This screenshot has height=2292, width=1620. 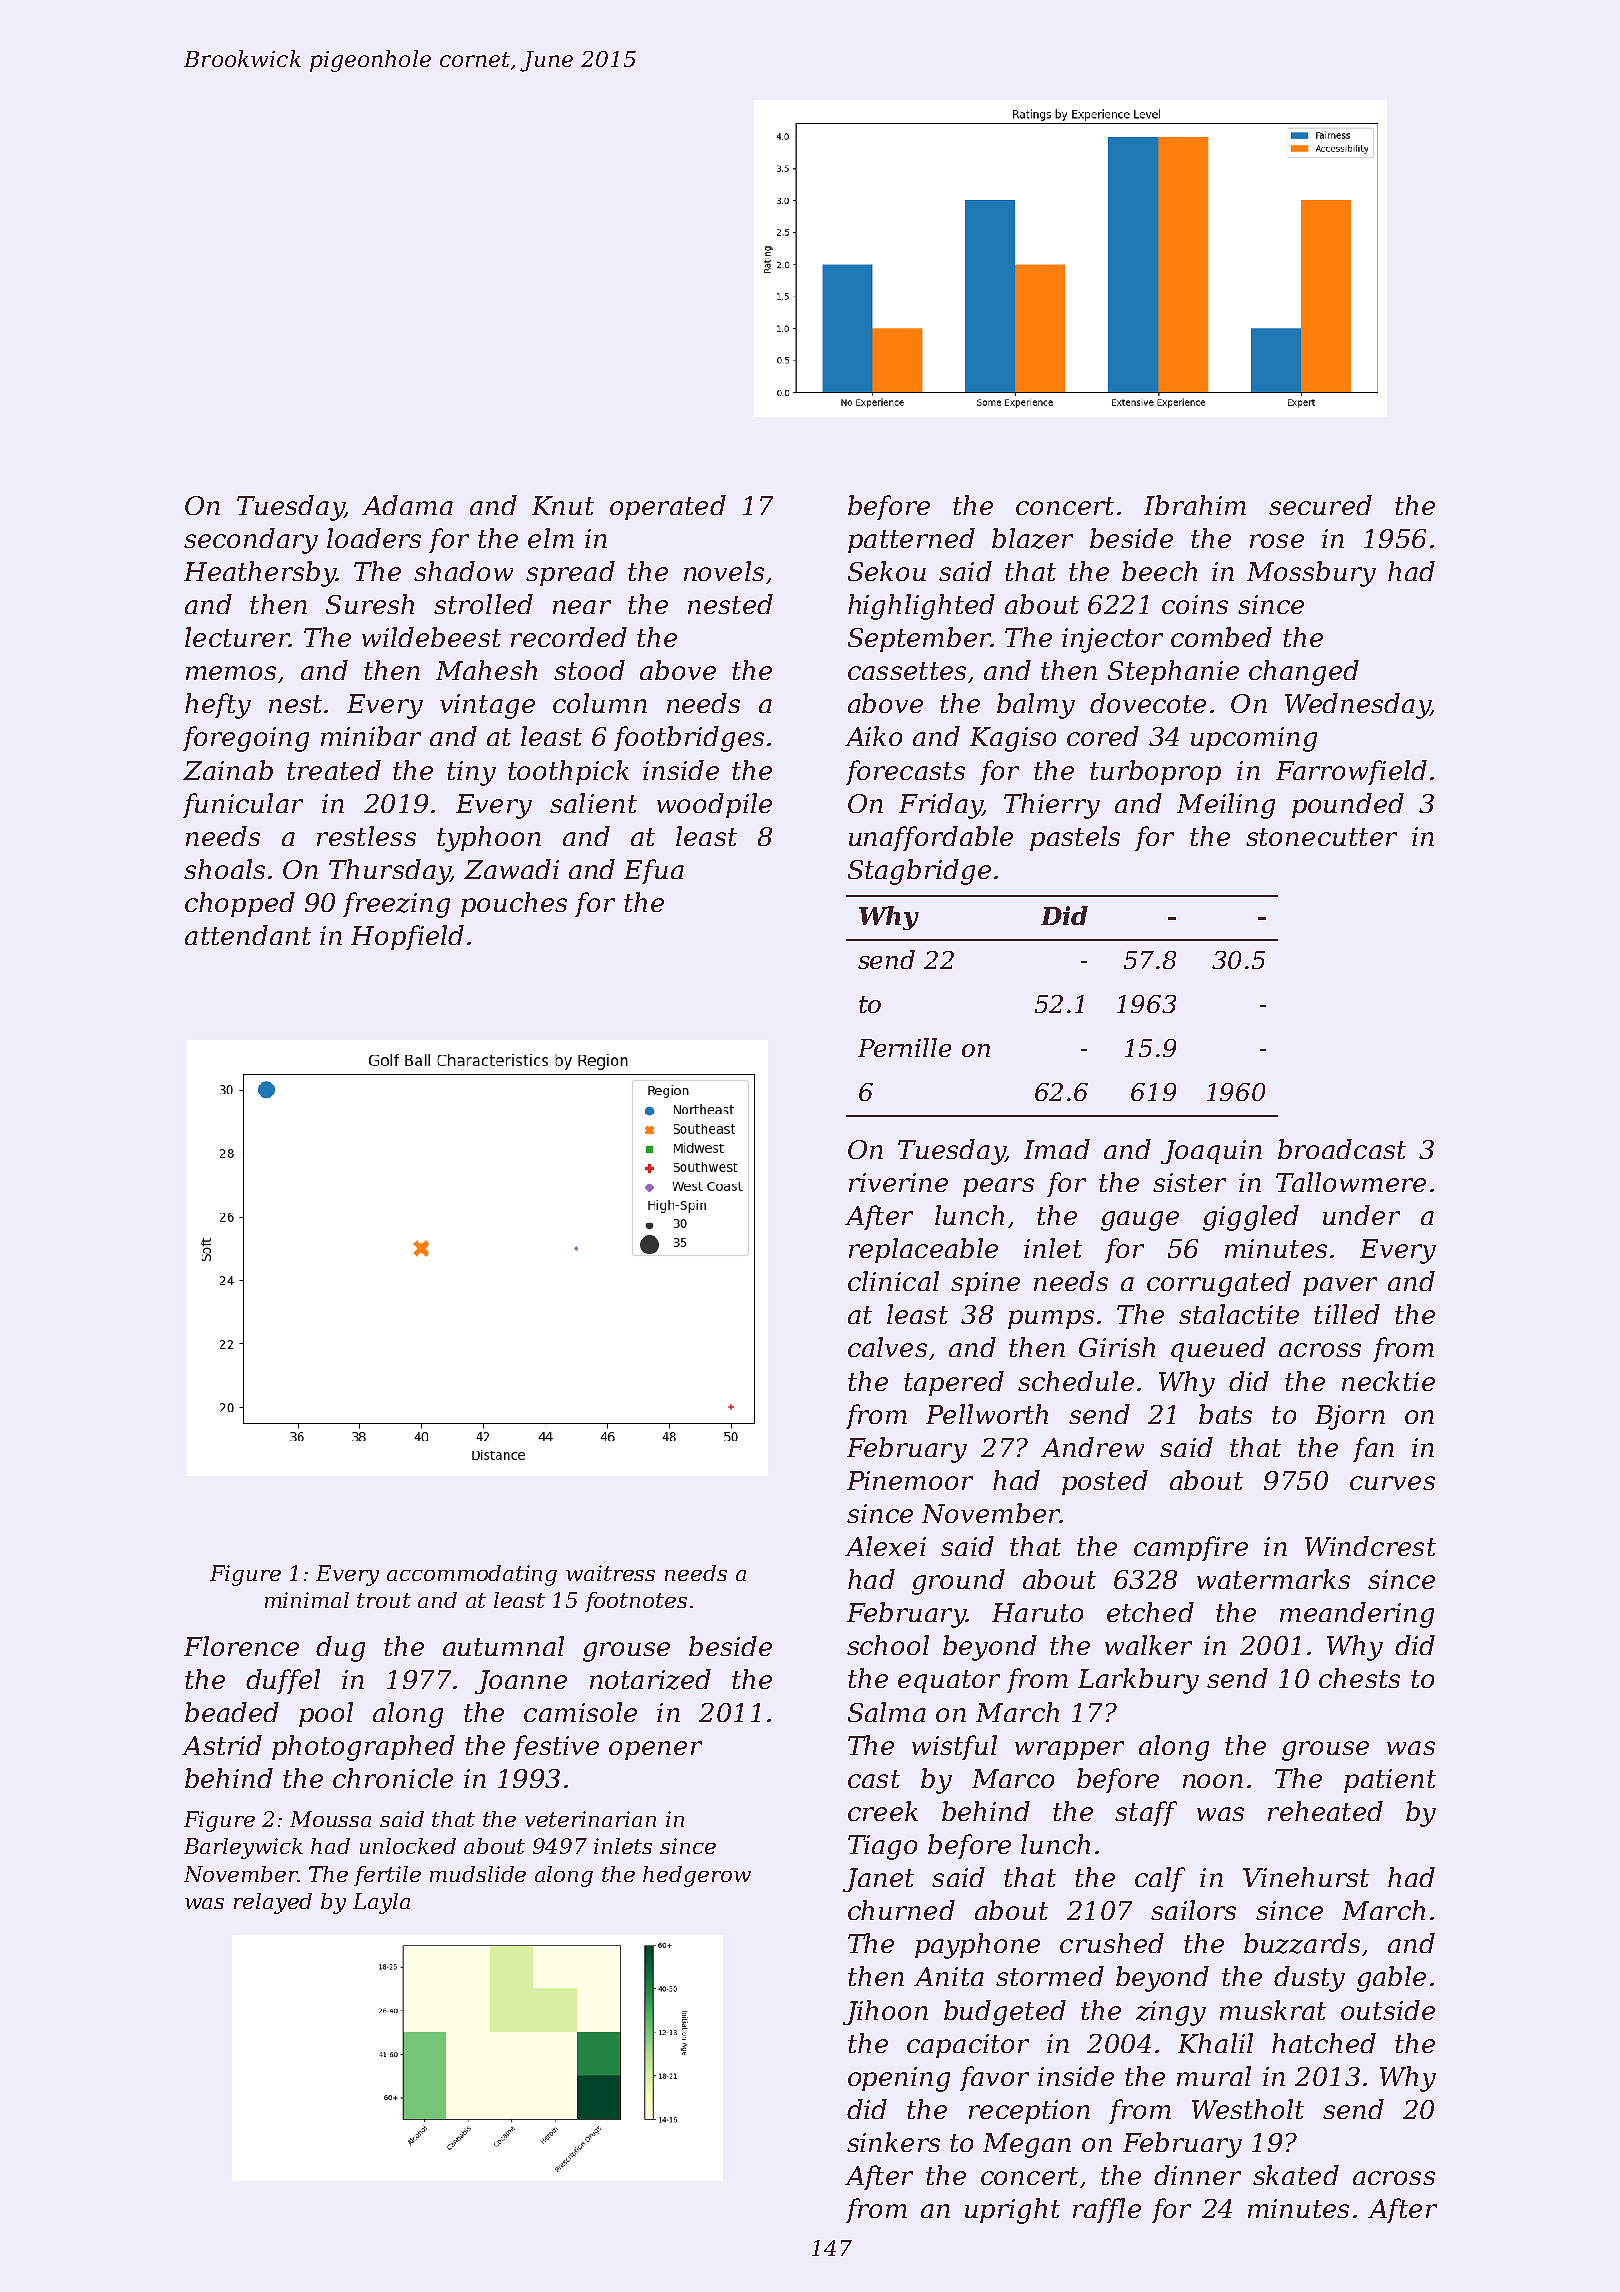 I want to click on rose, so click(x=1277, y=541).
